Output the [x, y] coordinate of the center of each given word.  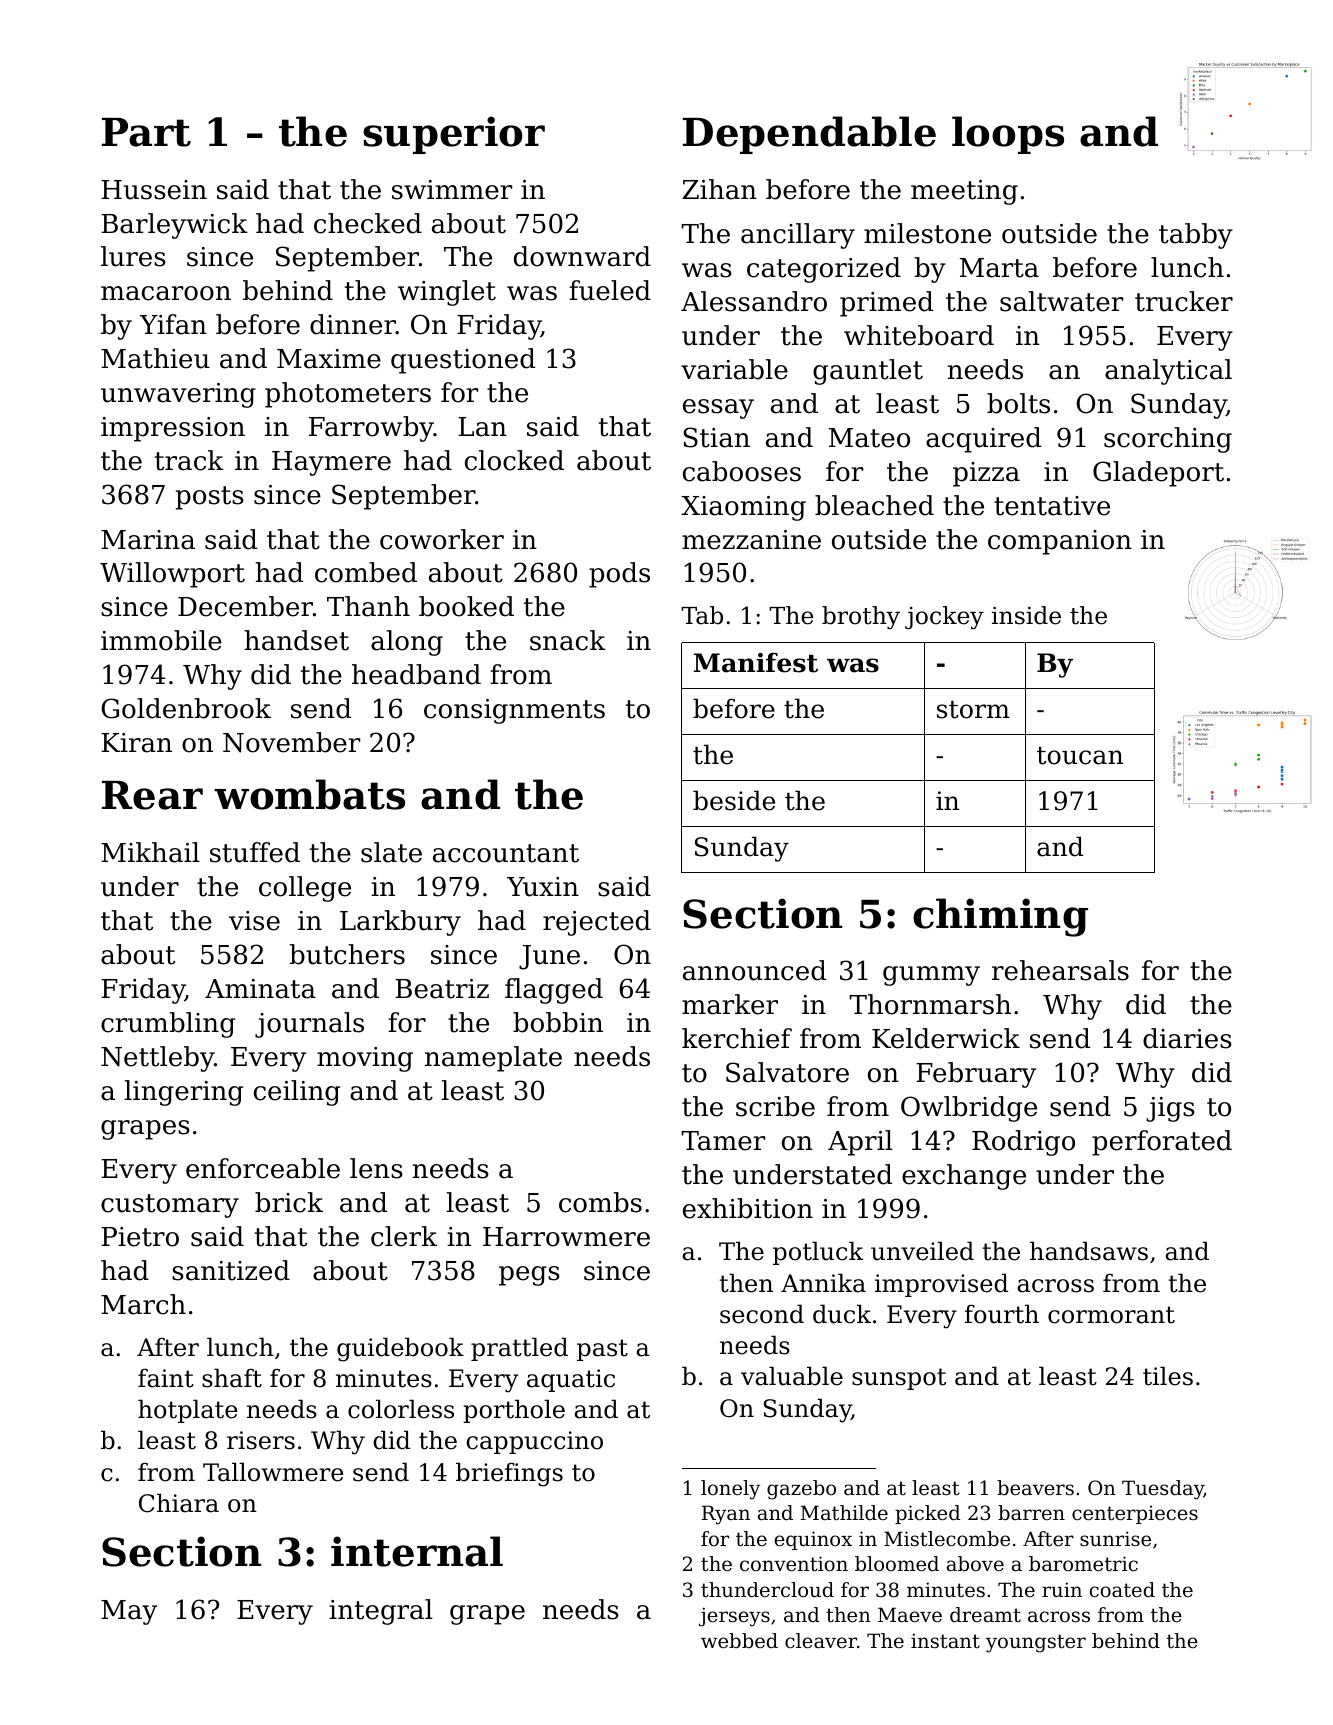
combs [600, 1202]
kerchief [737, 1038]
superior [454, 135]
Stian [716, 437]
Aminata [260, 989]
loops [1008, 135]
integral [381, 1612]
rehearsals [1060, 970]
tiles [1168, 1376]
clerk [404, 1236]
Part [146, 132]
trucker [1184, 301]
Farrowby [371, 429]
